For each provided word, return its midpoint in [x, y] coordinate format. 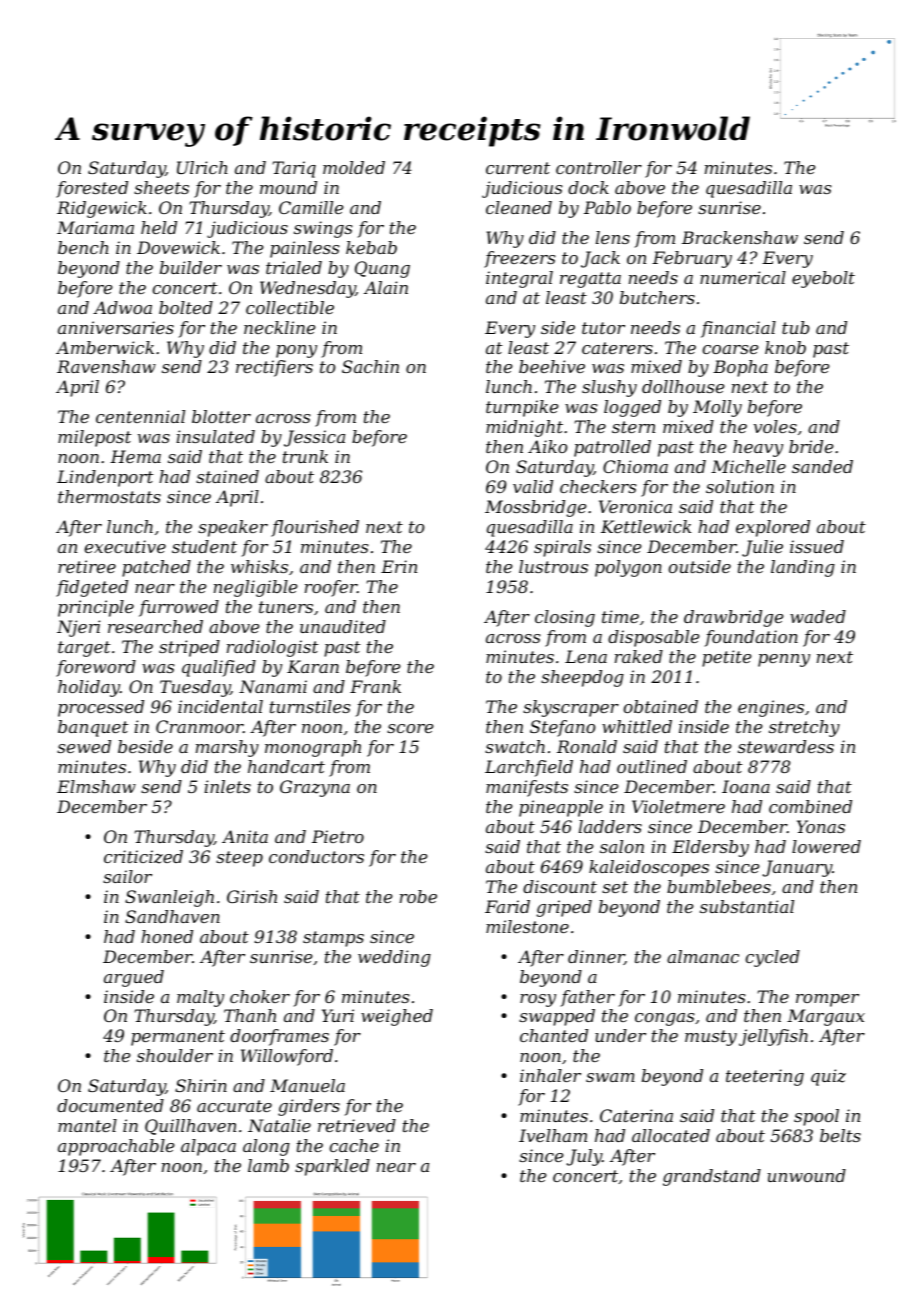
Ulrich [202, 167]
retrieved [357, 1125]
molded [354, 167]
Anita [245, 836]
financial [738, 329]
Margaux [826, 1017]
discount [560, 886]
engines [771, 708]
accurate [234, 1106]
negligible [256, 588]
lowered [826, 846]
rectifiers [274, 368]
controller [599, 167]
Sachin [370, 366]
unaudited [343, 626]
